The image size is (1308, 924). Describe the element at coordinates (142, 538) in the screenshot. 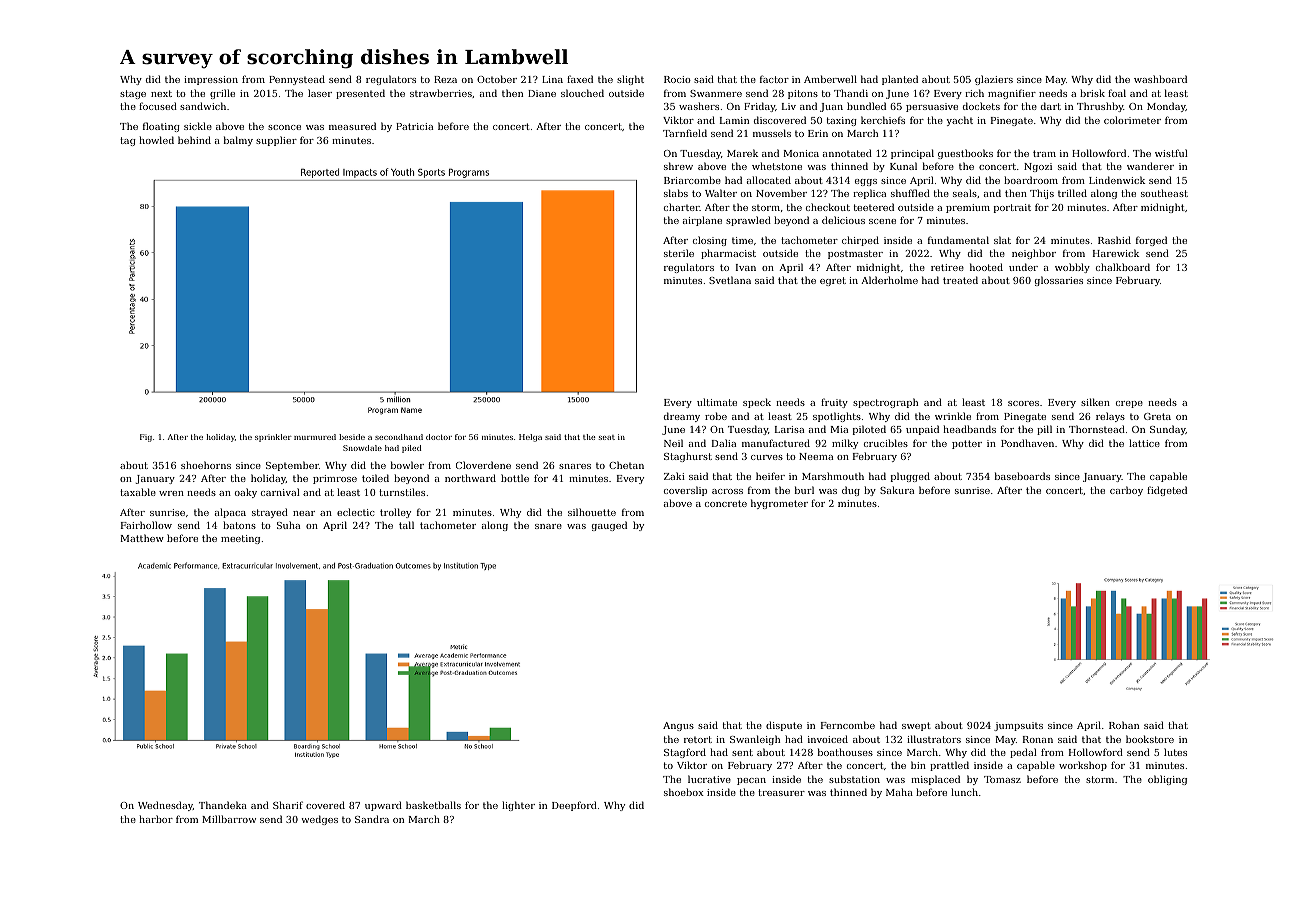

I see `Matthew` at that location.
